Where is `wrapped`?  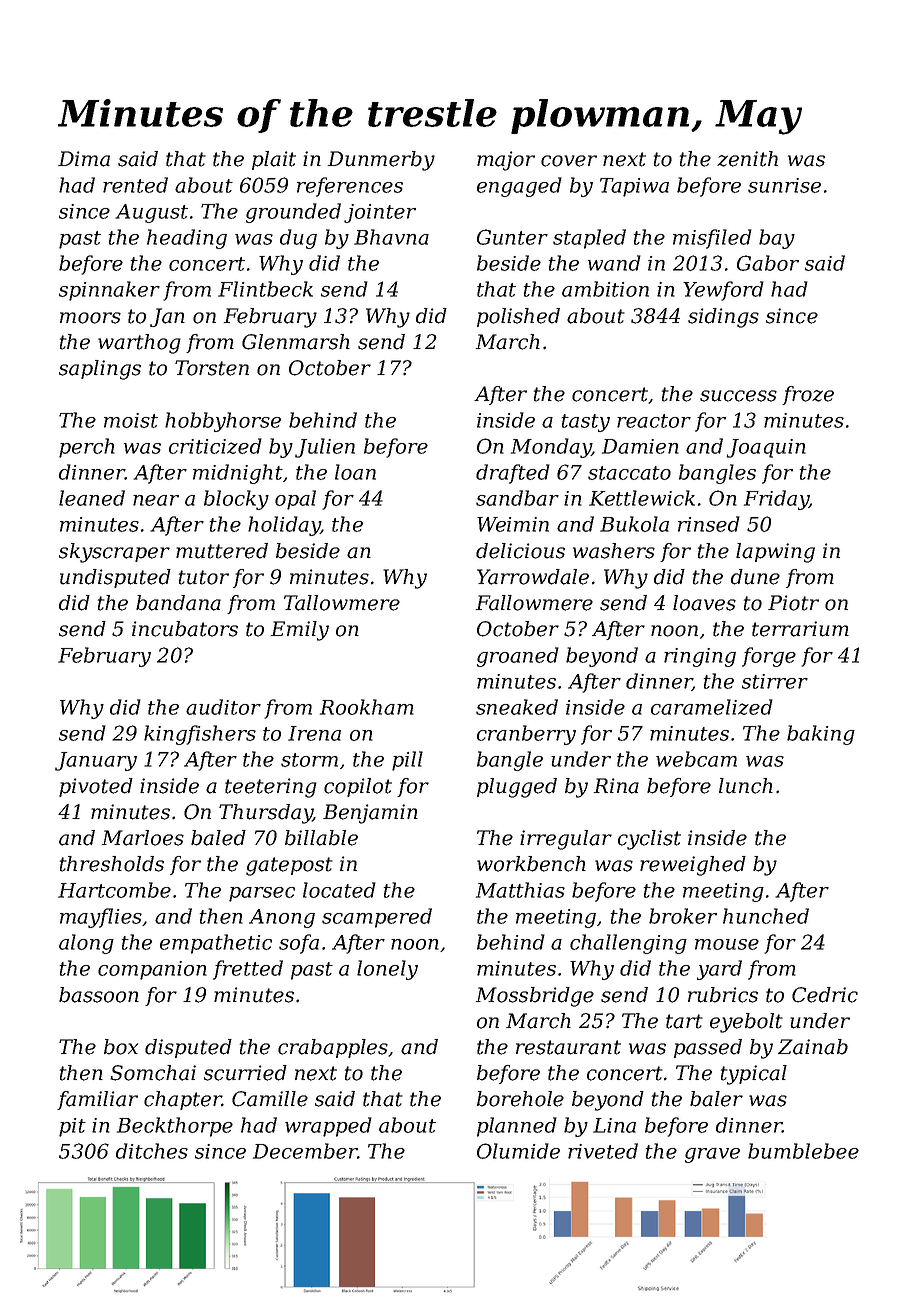 wrapped is located at coordinates (328, 1127).
